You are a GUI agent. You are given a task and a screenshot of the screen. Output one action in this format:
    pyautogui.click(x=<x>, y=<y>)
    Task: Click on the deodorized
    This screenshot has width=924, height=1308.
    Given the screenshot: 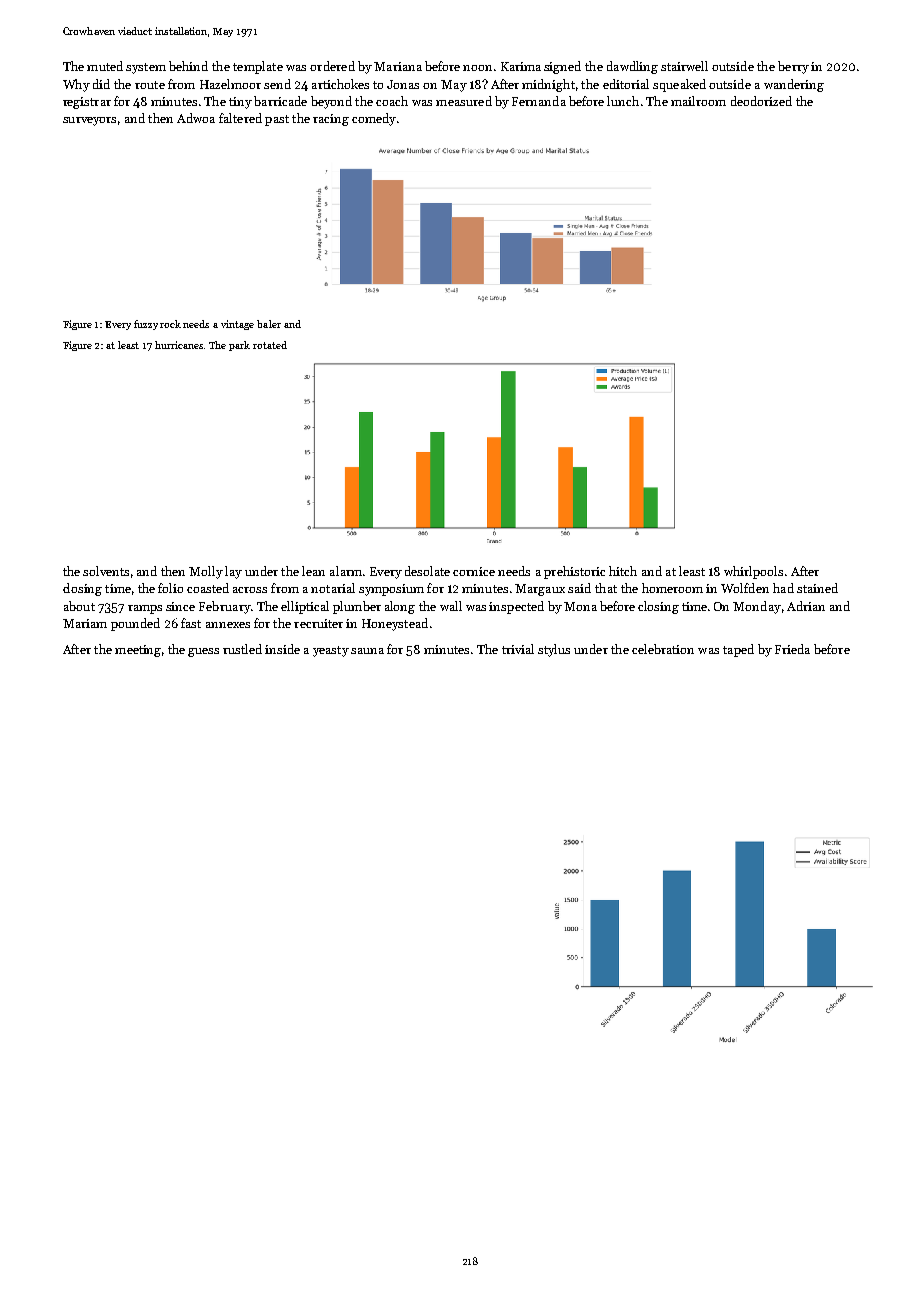 What is the action you would take?
    pyautogui.click(x=761, y=101)
